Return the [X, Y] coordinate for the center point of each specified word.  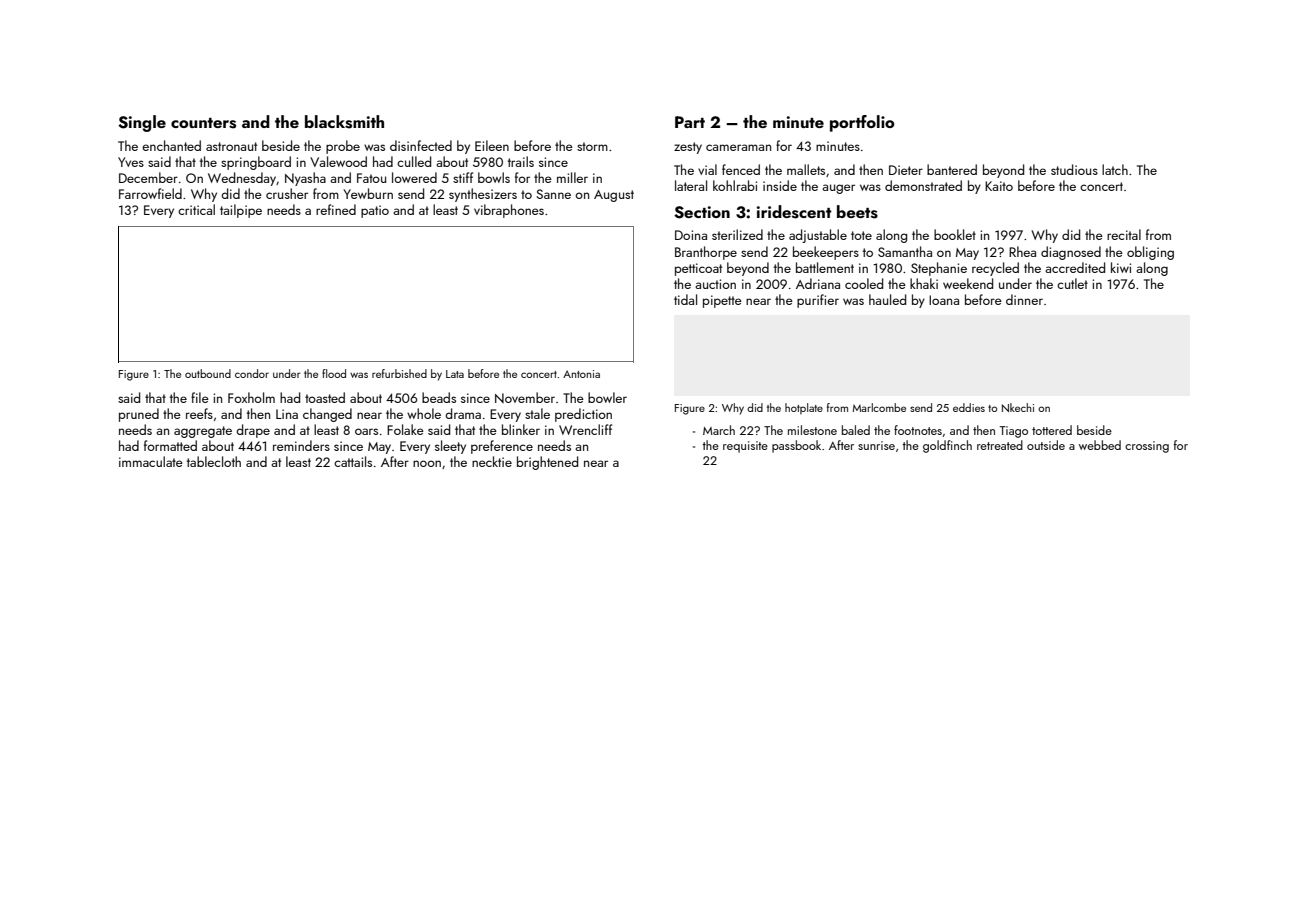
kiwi [1121, 267]
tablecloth [214, 461]
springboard [256, 163]
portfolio [862, 123]
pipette [722, 301]
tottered [1052, 430]
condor [252, 373]
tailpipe [241, 211]
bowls [494, 177]
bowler [607, 397]
